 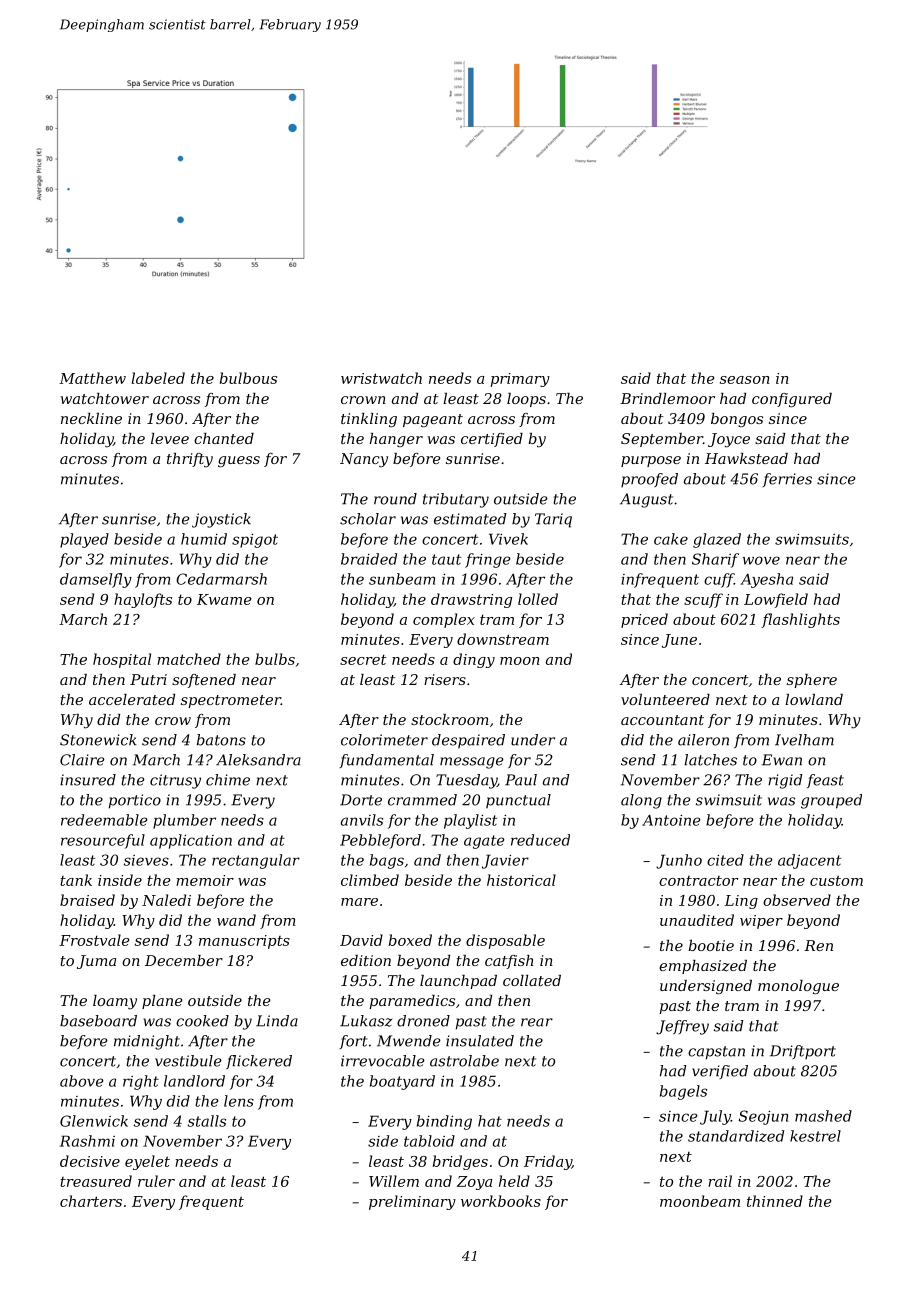 I want to click on Lowfield, so click(x=776, y=600).
